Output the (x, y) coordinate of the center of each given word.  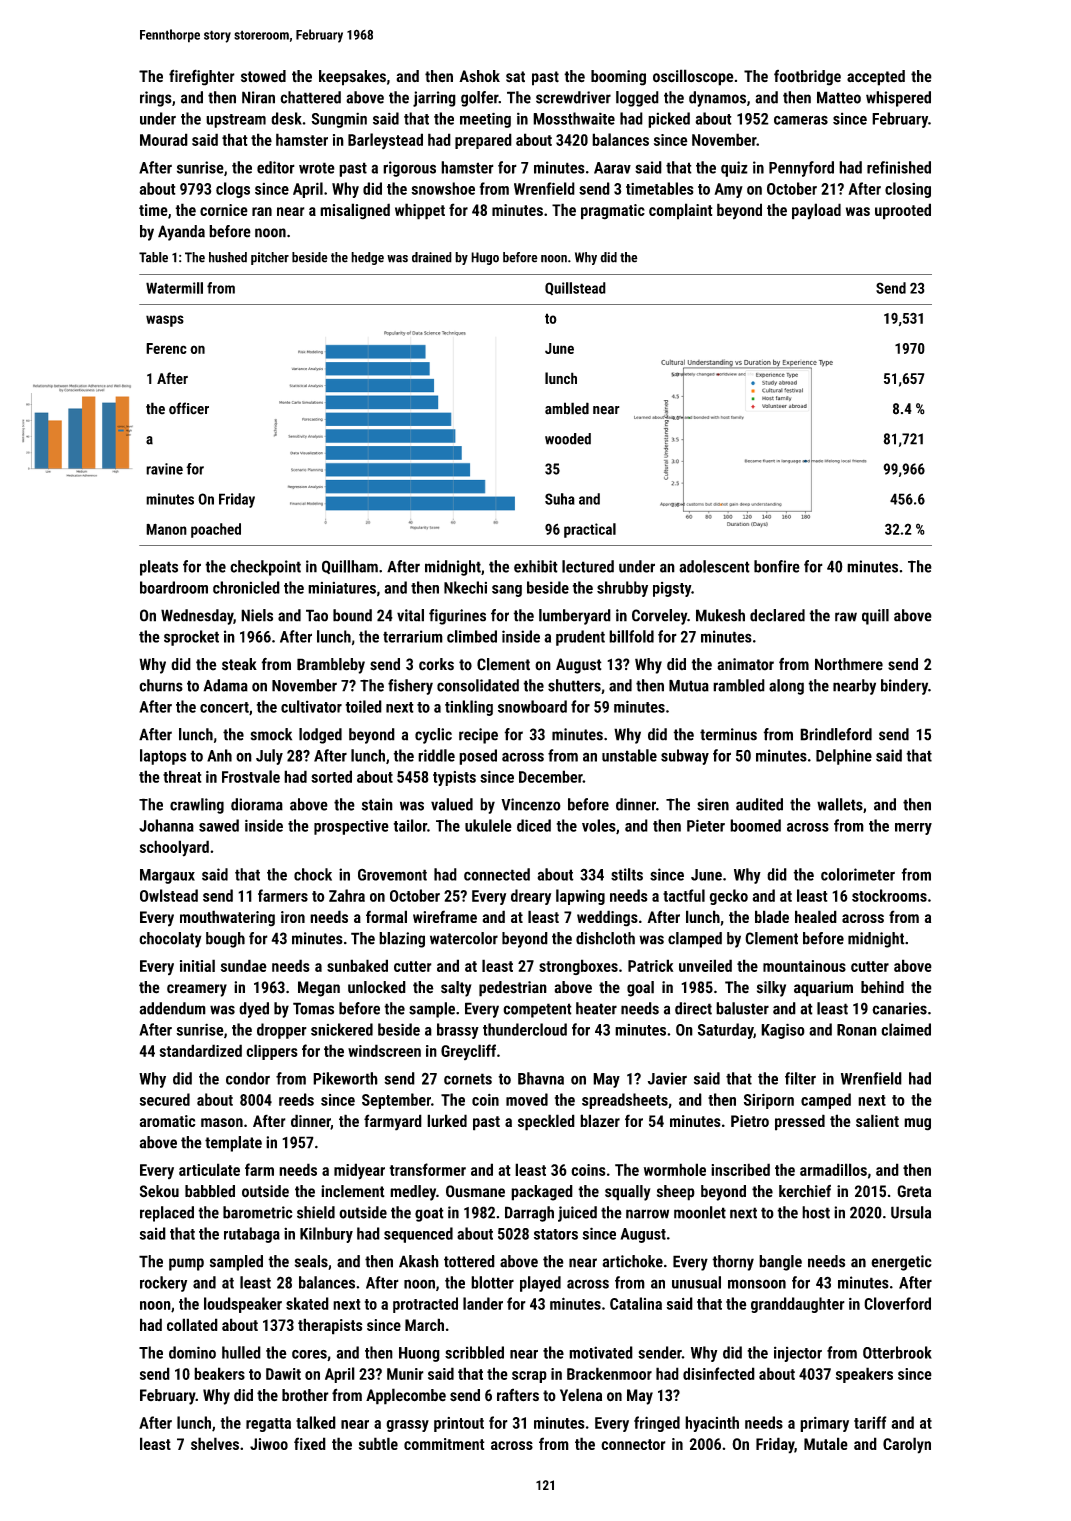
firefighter (202, 77)
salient (877, 1120)
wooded (568, 439)
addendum (172, 1008)
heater (596, 1008)
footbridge (807, 78)
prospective (351, 827)
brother (305, 1395)
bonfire (777, 566)
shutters (574, 685)
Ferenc (166, 348)
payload (816, 211)
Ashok (479, 76)
